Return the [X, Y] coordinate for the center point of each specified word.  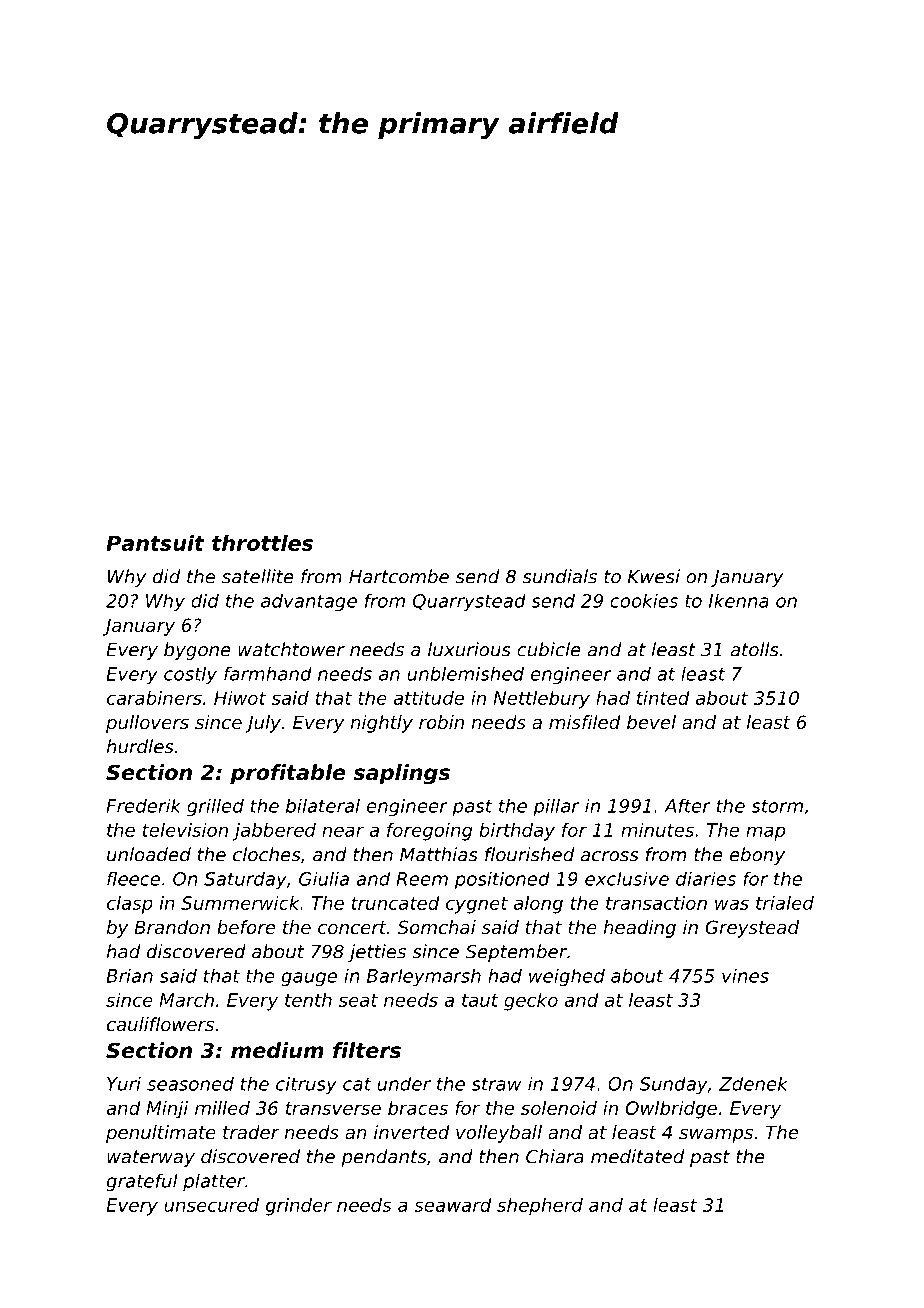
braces [418, 1108]
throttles [262, 543]
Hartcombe [399, 576]
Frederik [143, 806]
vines [745, 976]
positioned [502, 880]
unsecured [211, 1205]
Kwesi [654, 576]
